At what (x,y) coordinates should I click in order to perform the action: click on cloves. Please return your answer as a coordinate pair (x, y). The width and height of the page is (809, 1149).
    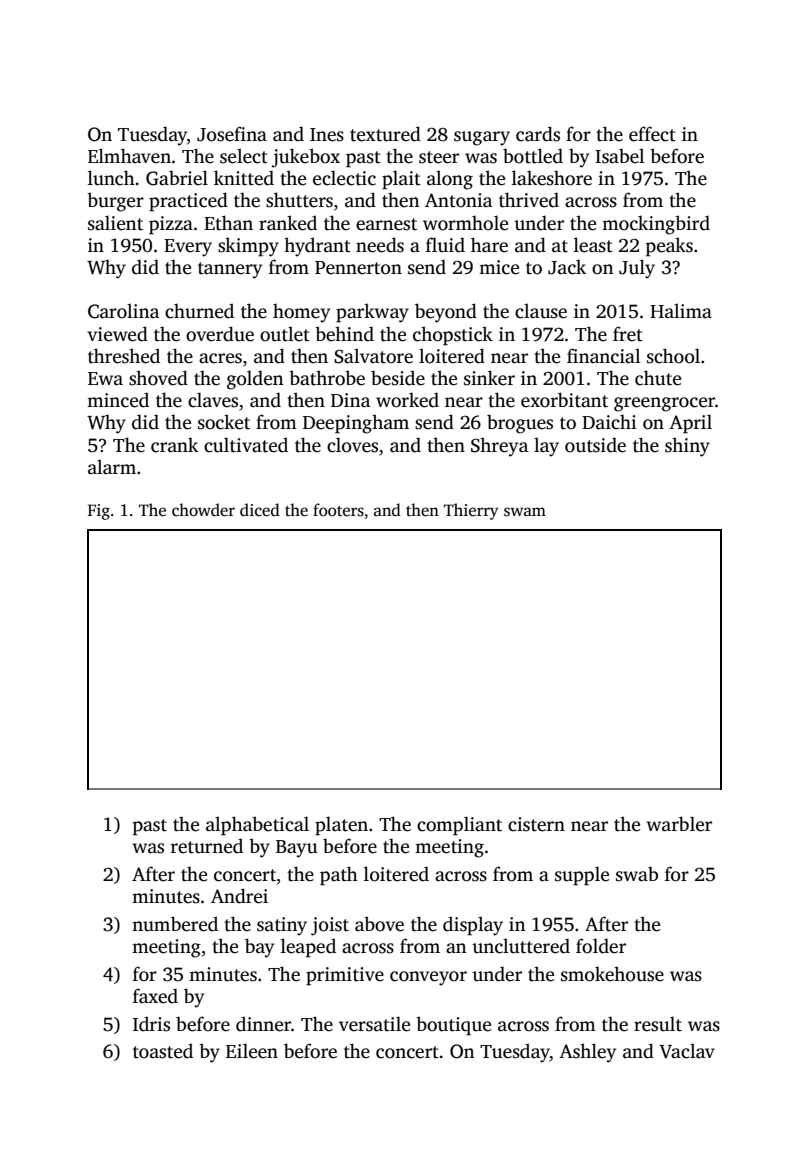
    Looking at the image, I should click on (352, 445).
